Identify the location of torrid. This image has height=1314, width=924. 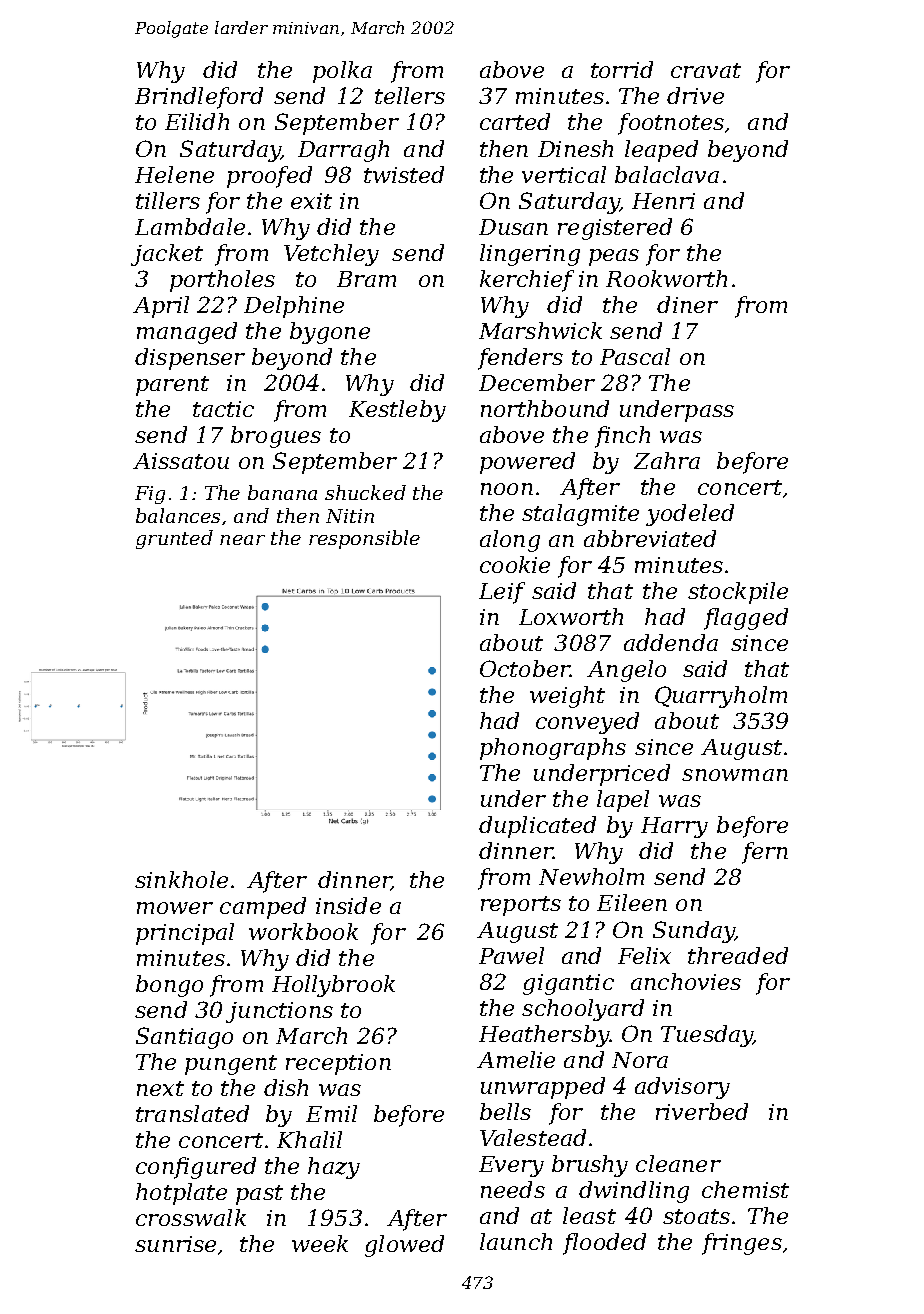
(622, 69).
